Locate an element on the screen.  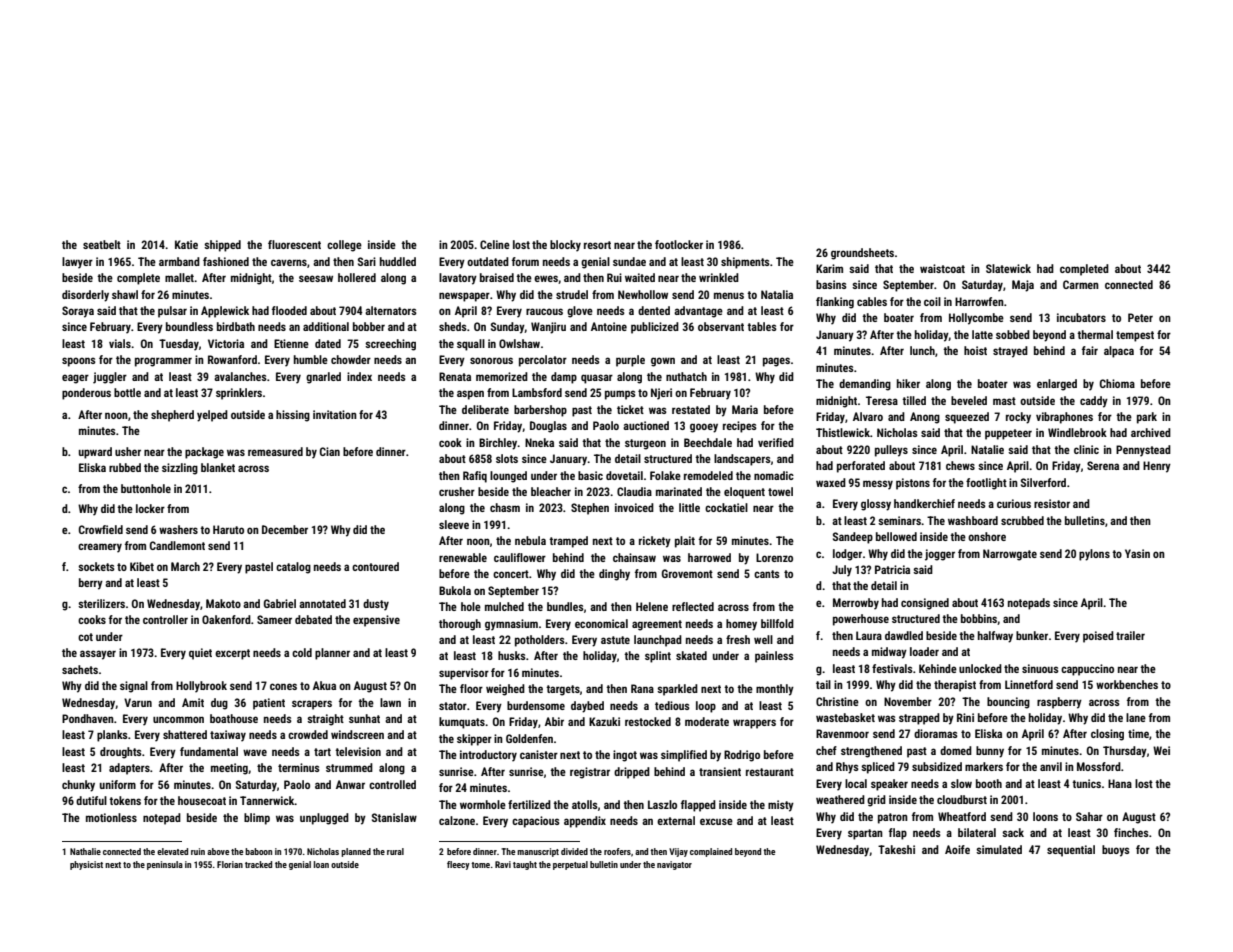
cants is located at coordinates (767, 574).
